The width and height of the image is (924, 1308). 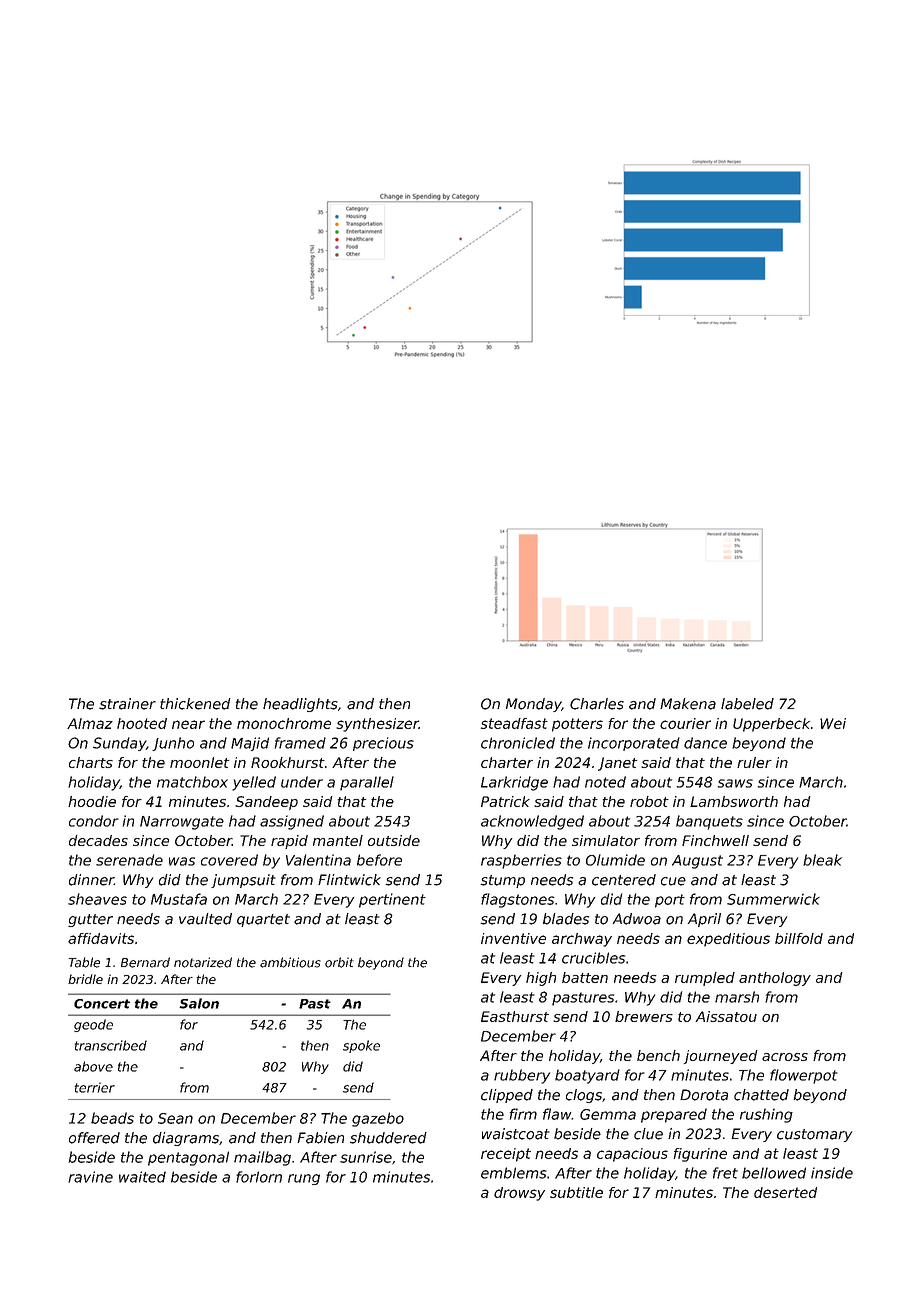 I want to click on Aissatou, so click(x=726, y=1016).
